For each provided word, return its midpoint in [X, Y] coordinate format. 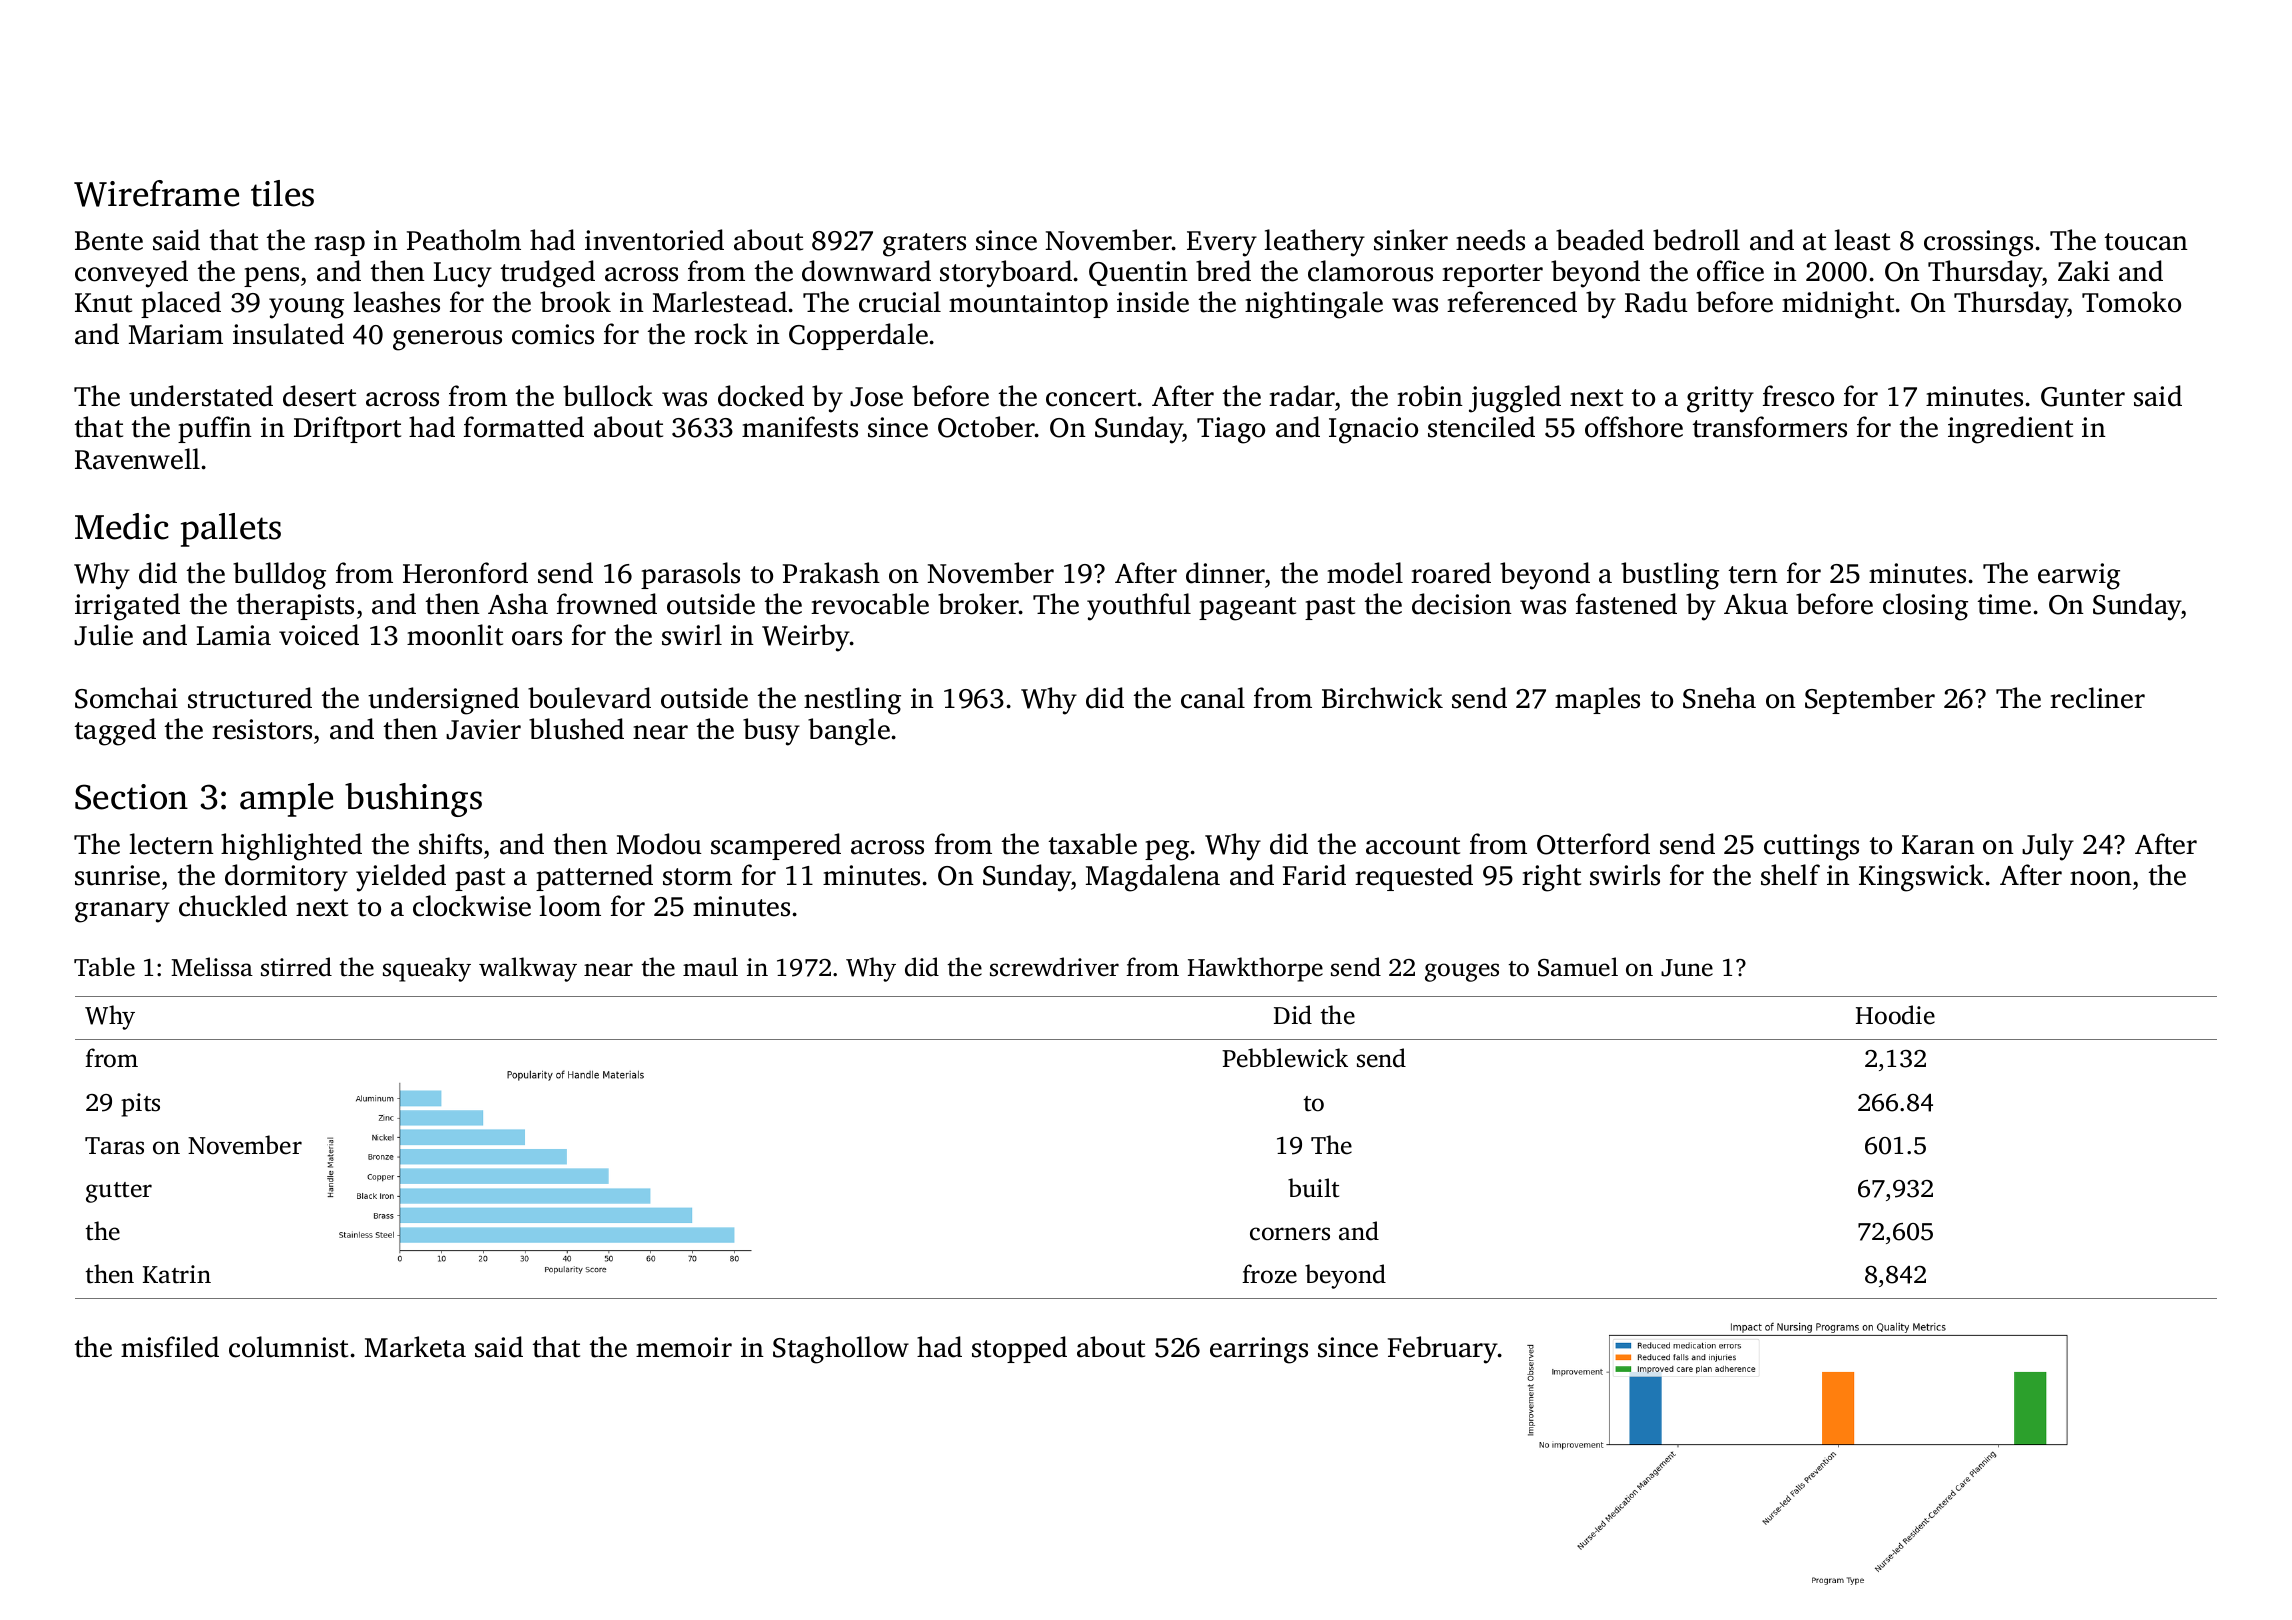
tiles [282, 193]
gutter [119, 1192]
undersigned [443, 701]
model [1365, 573]
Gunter [2083, 397]
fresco [1798, 396]
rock [721, 334]
